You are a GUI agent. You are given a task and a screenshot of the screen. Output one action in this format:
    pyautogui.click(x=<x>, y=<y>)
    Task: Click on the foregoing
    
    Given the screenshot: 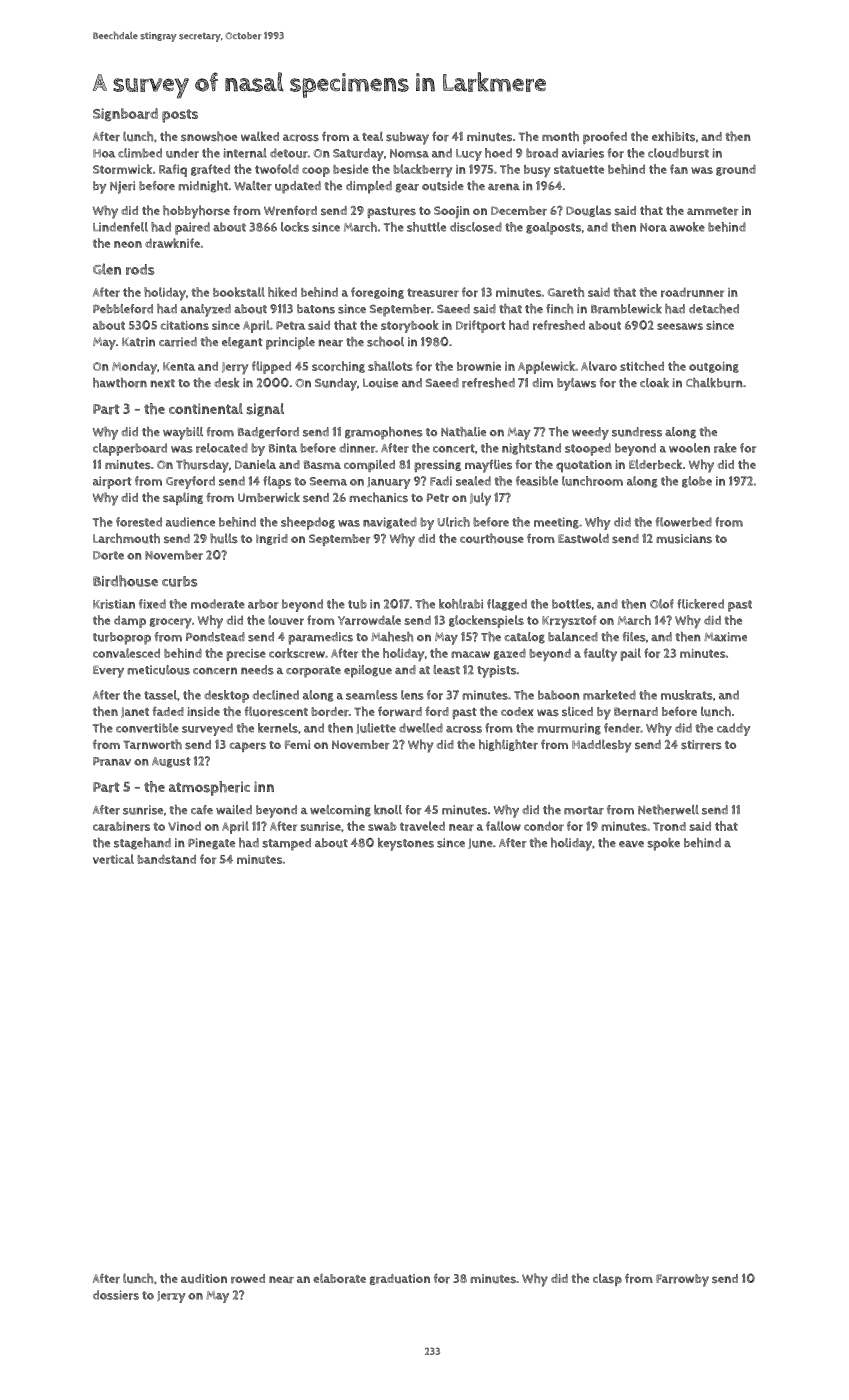 What is the action you would take?
    pyautogui.click(x=377, y=293)
